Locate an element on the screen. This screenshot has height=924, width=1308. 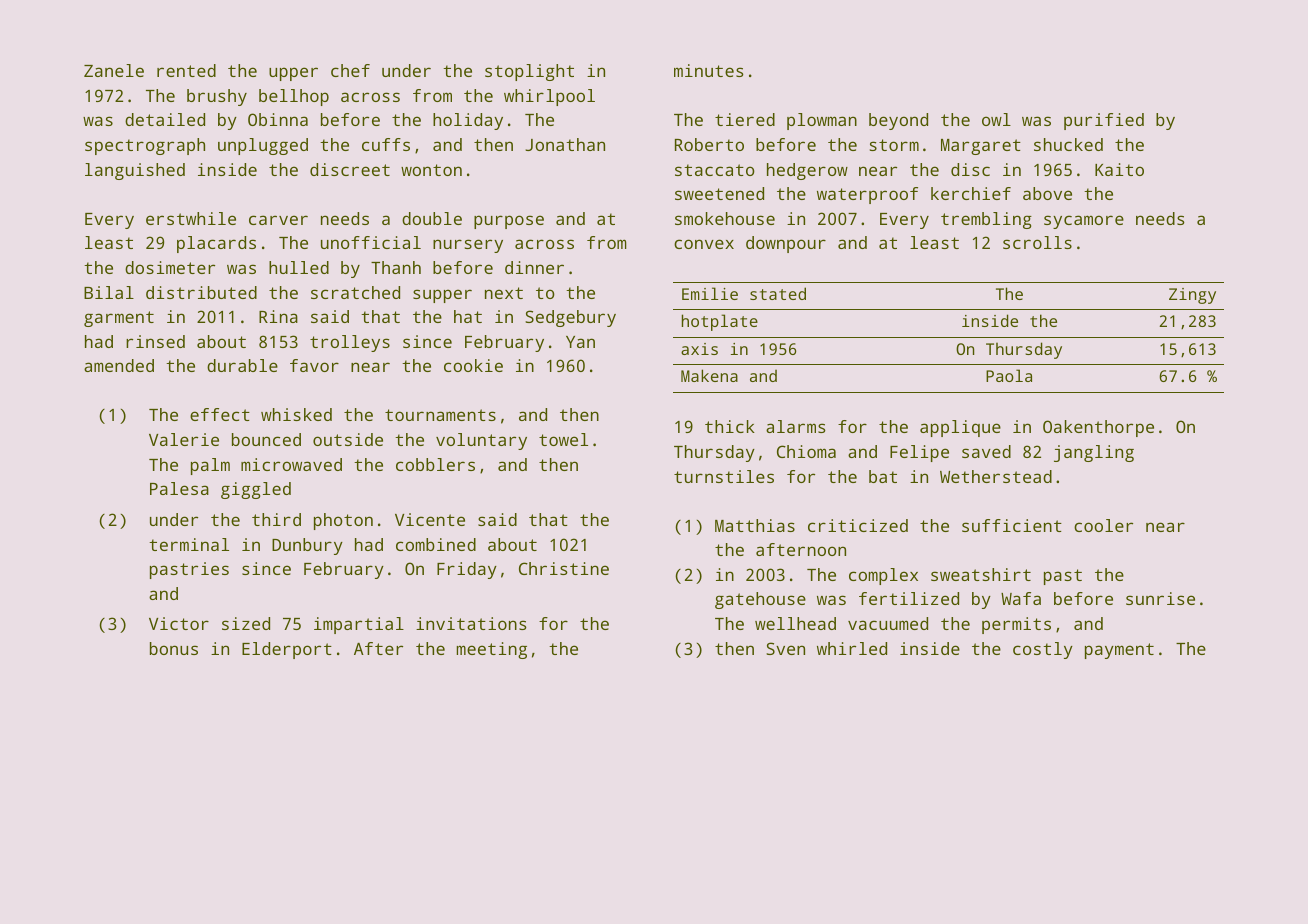
bonus is located at coordinates (174, 648).
